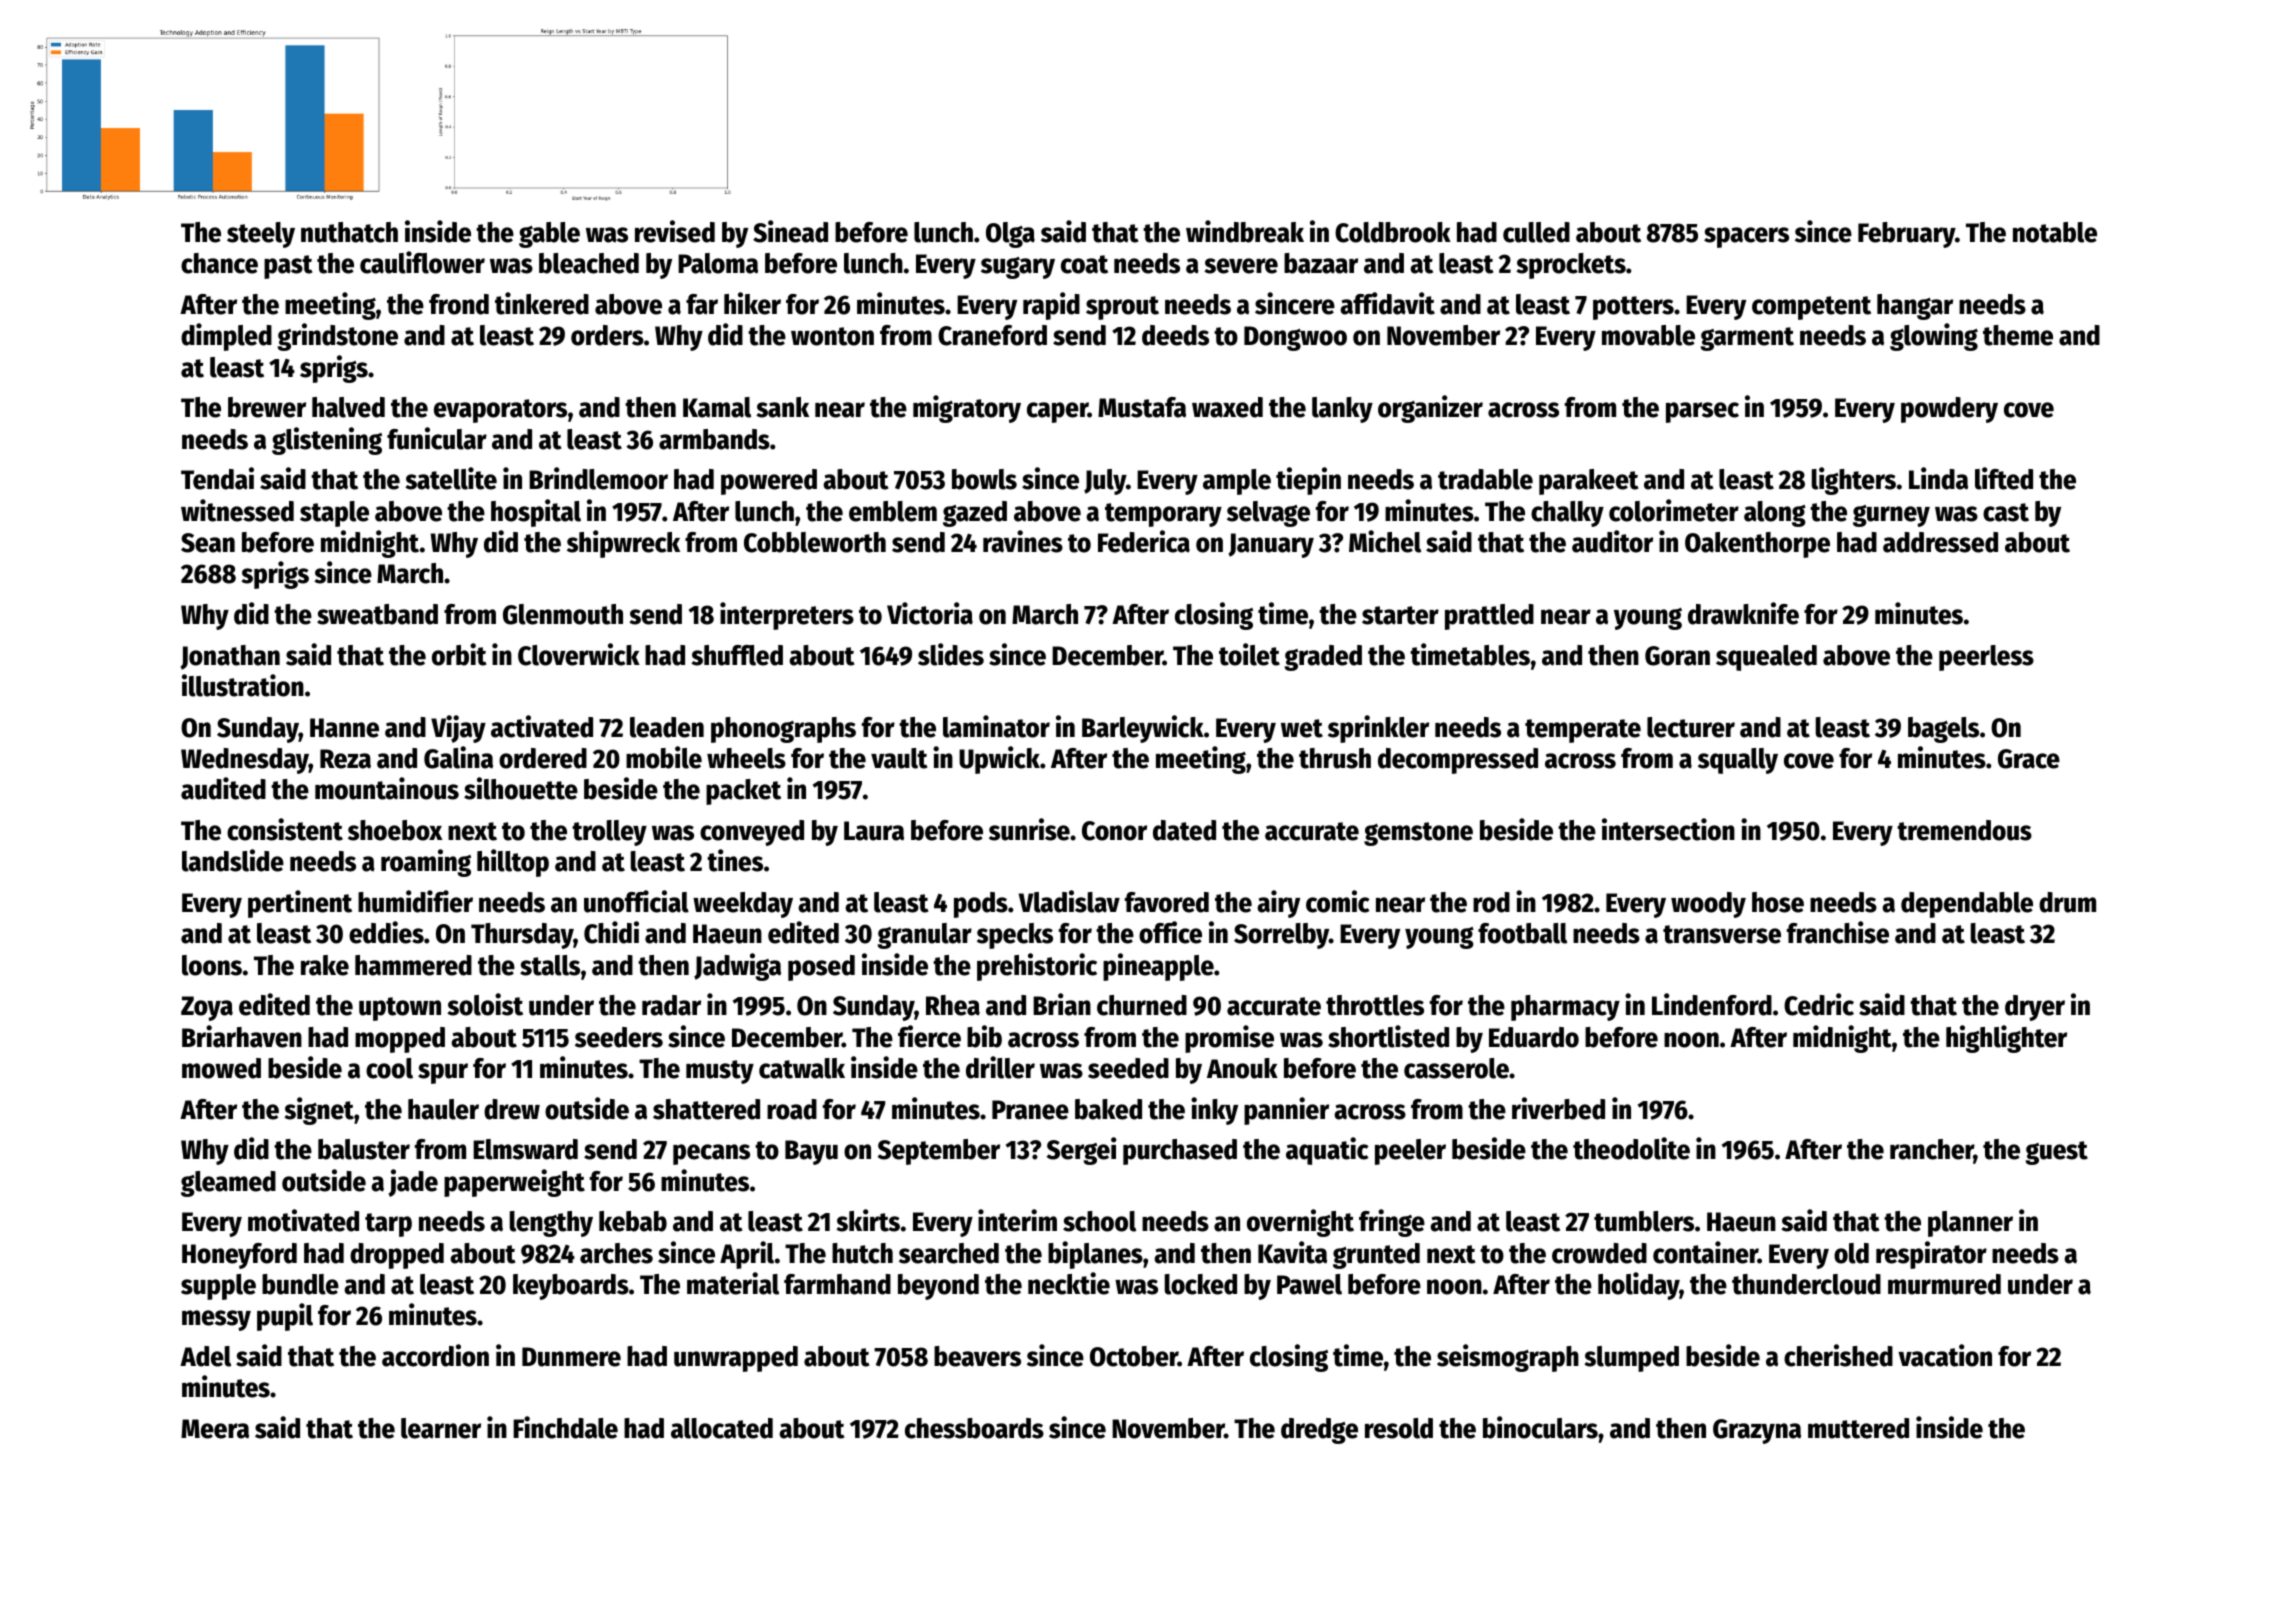 This screenshot has height=1620, width=2292. What do you see at coordinates (571, 1287) in the screenshot?
I see `keyboards` at bounding box center [571, 1287].
